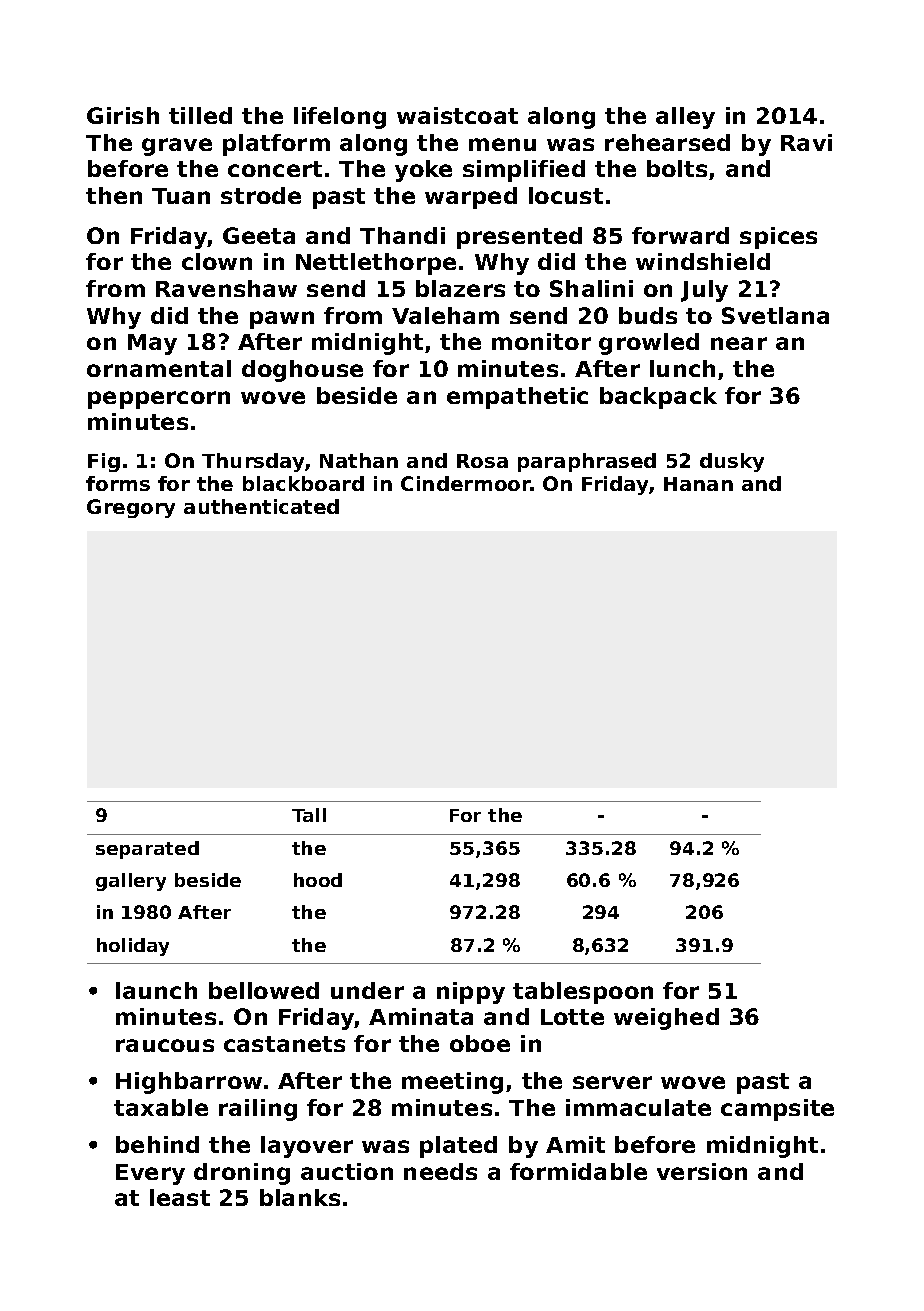 The width and height of the page is (924, 1311). What do you see at coordinates (583, 993) in the page?
I see `tablespoon` at bounding box center [583, 993].
